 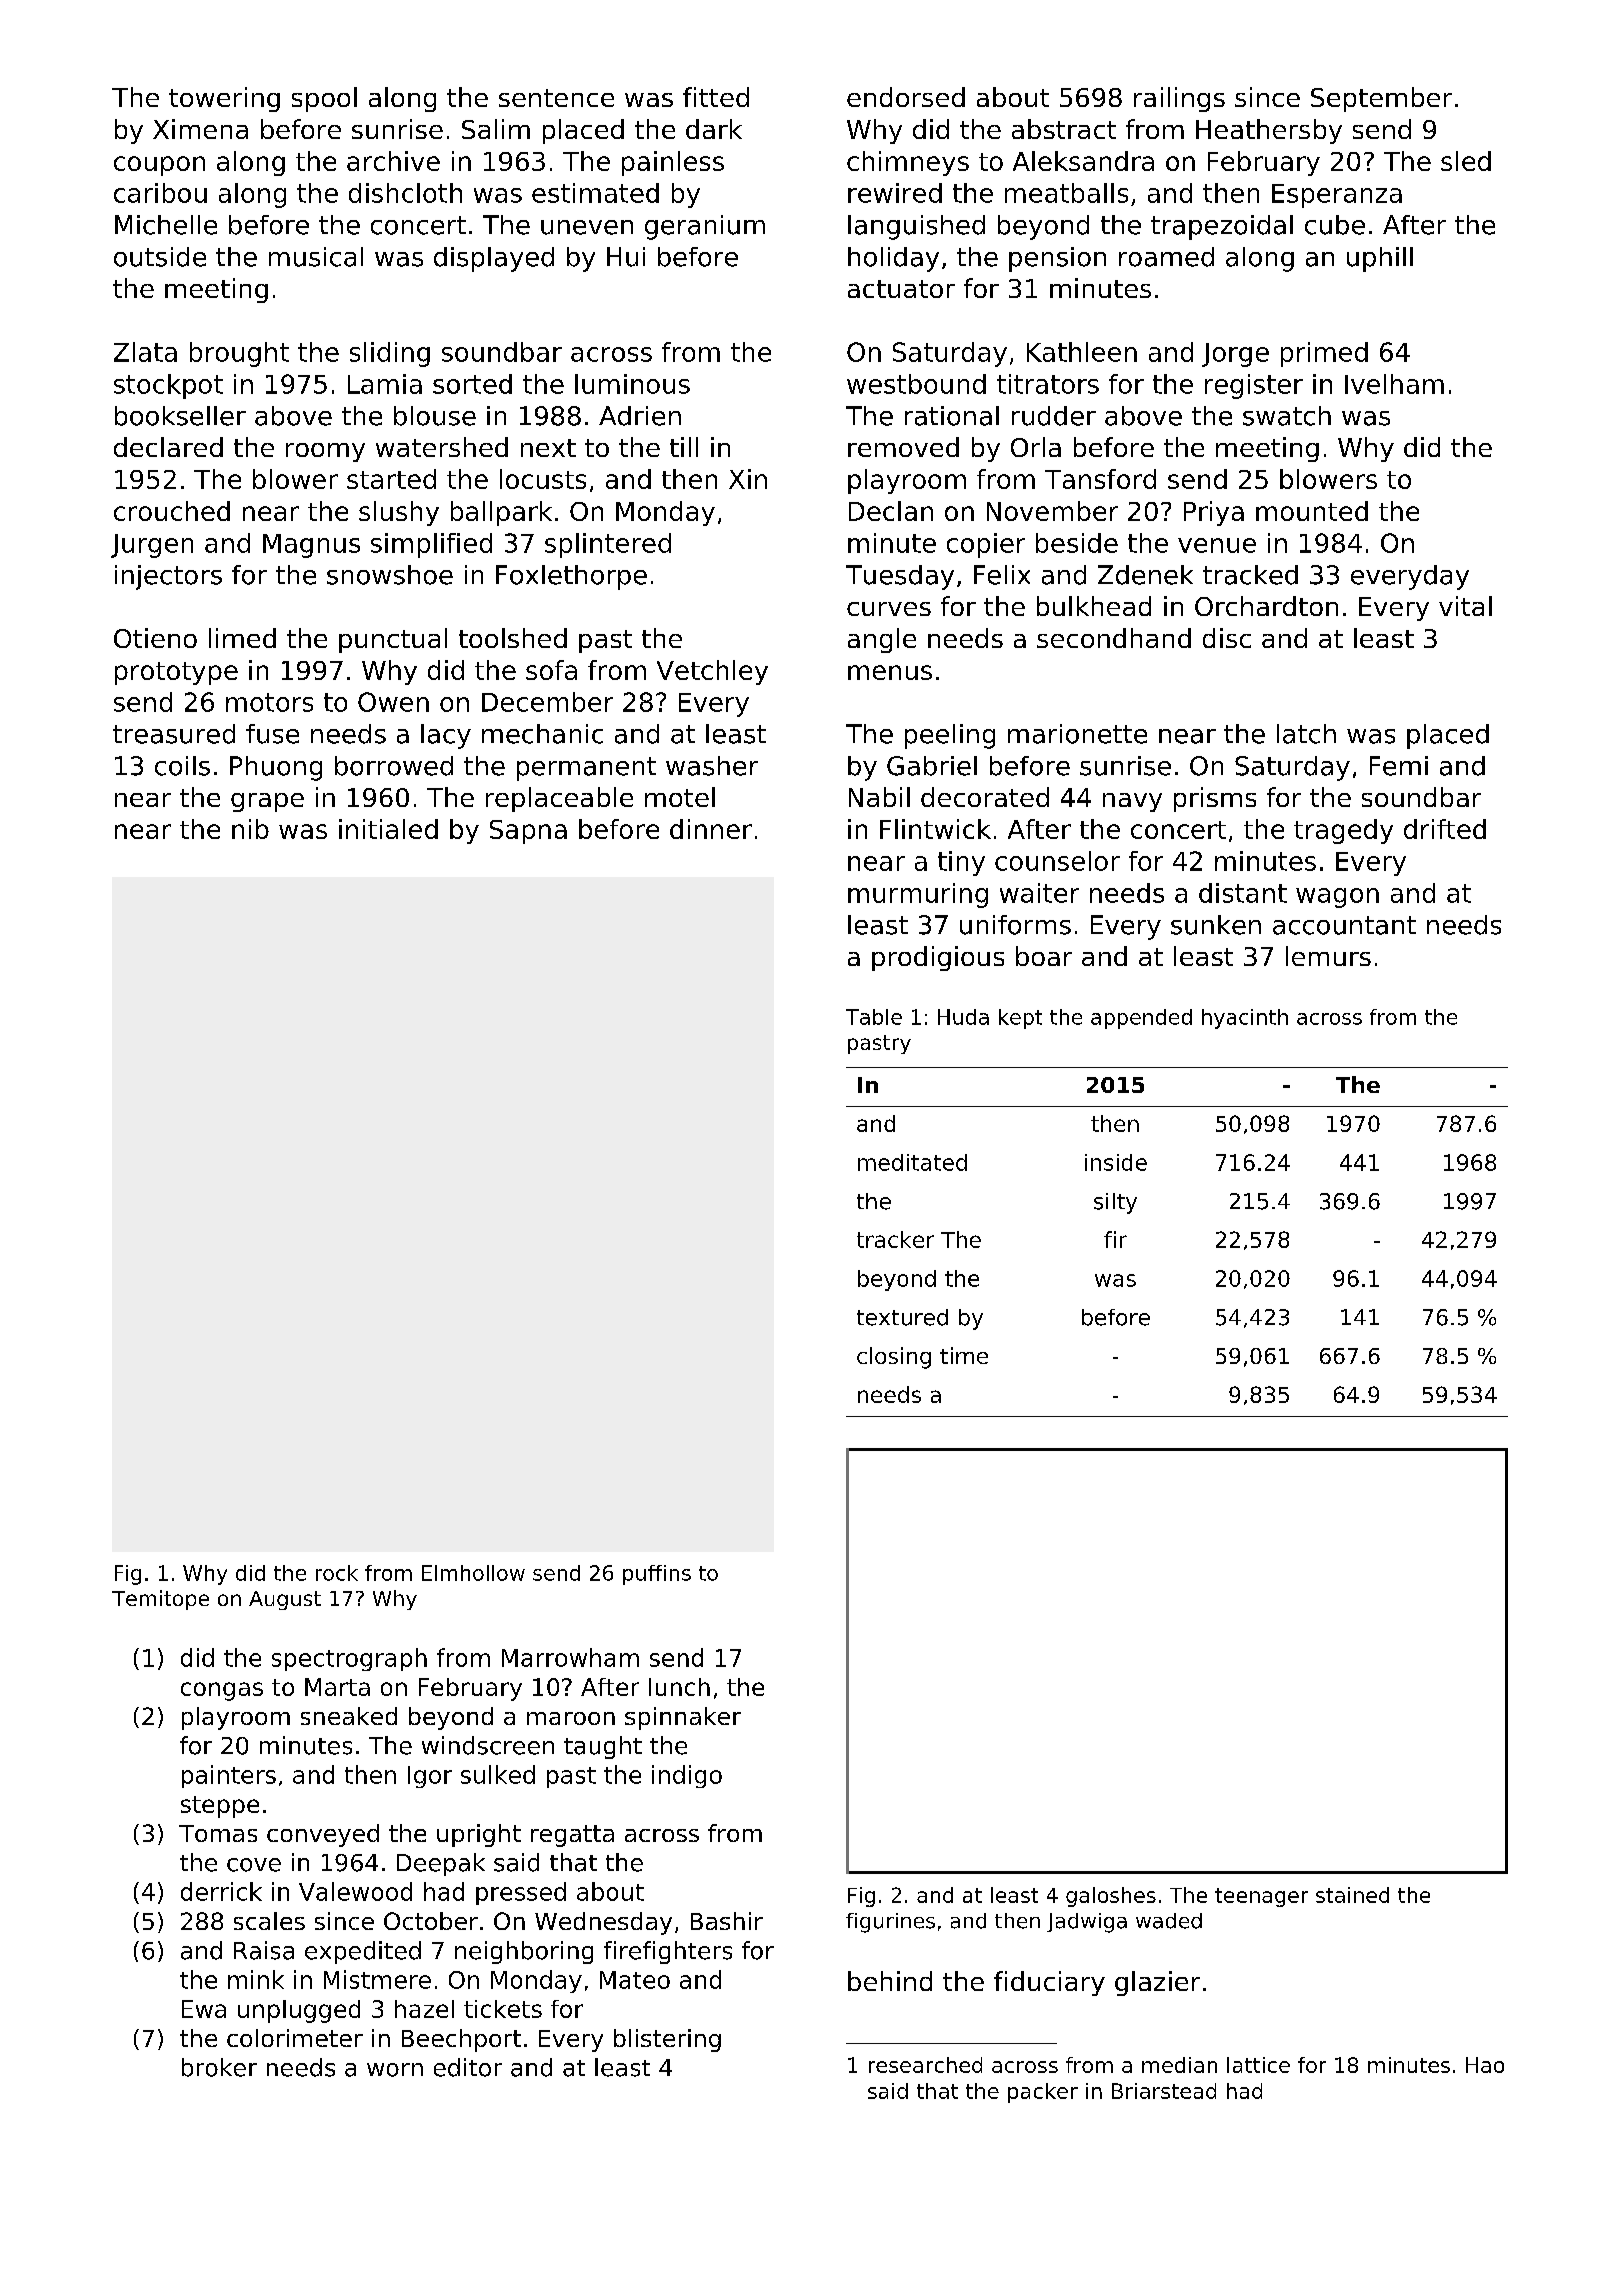 What do you see at coordinates (1306, 734) in the image?
I see `latch` at bounding box center [1306, 734].
